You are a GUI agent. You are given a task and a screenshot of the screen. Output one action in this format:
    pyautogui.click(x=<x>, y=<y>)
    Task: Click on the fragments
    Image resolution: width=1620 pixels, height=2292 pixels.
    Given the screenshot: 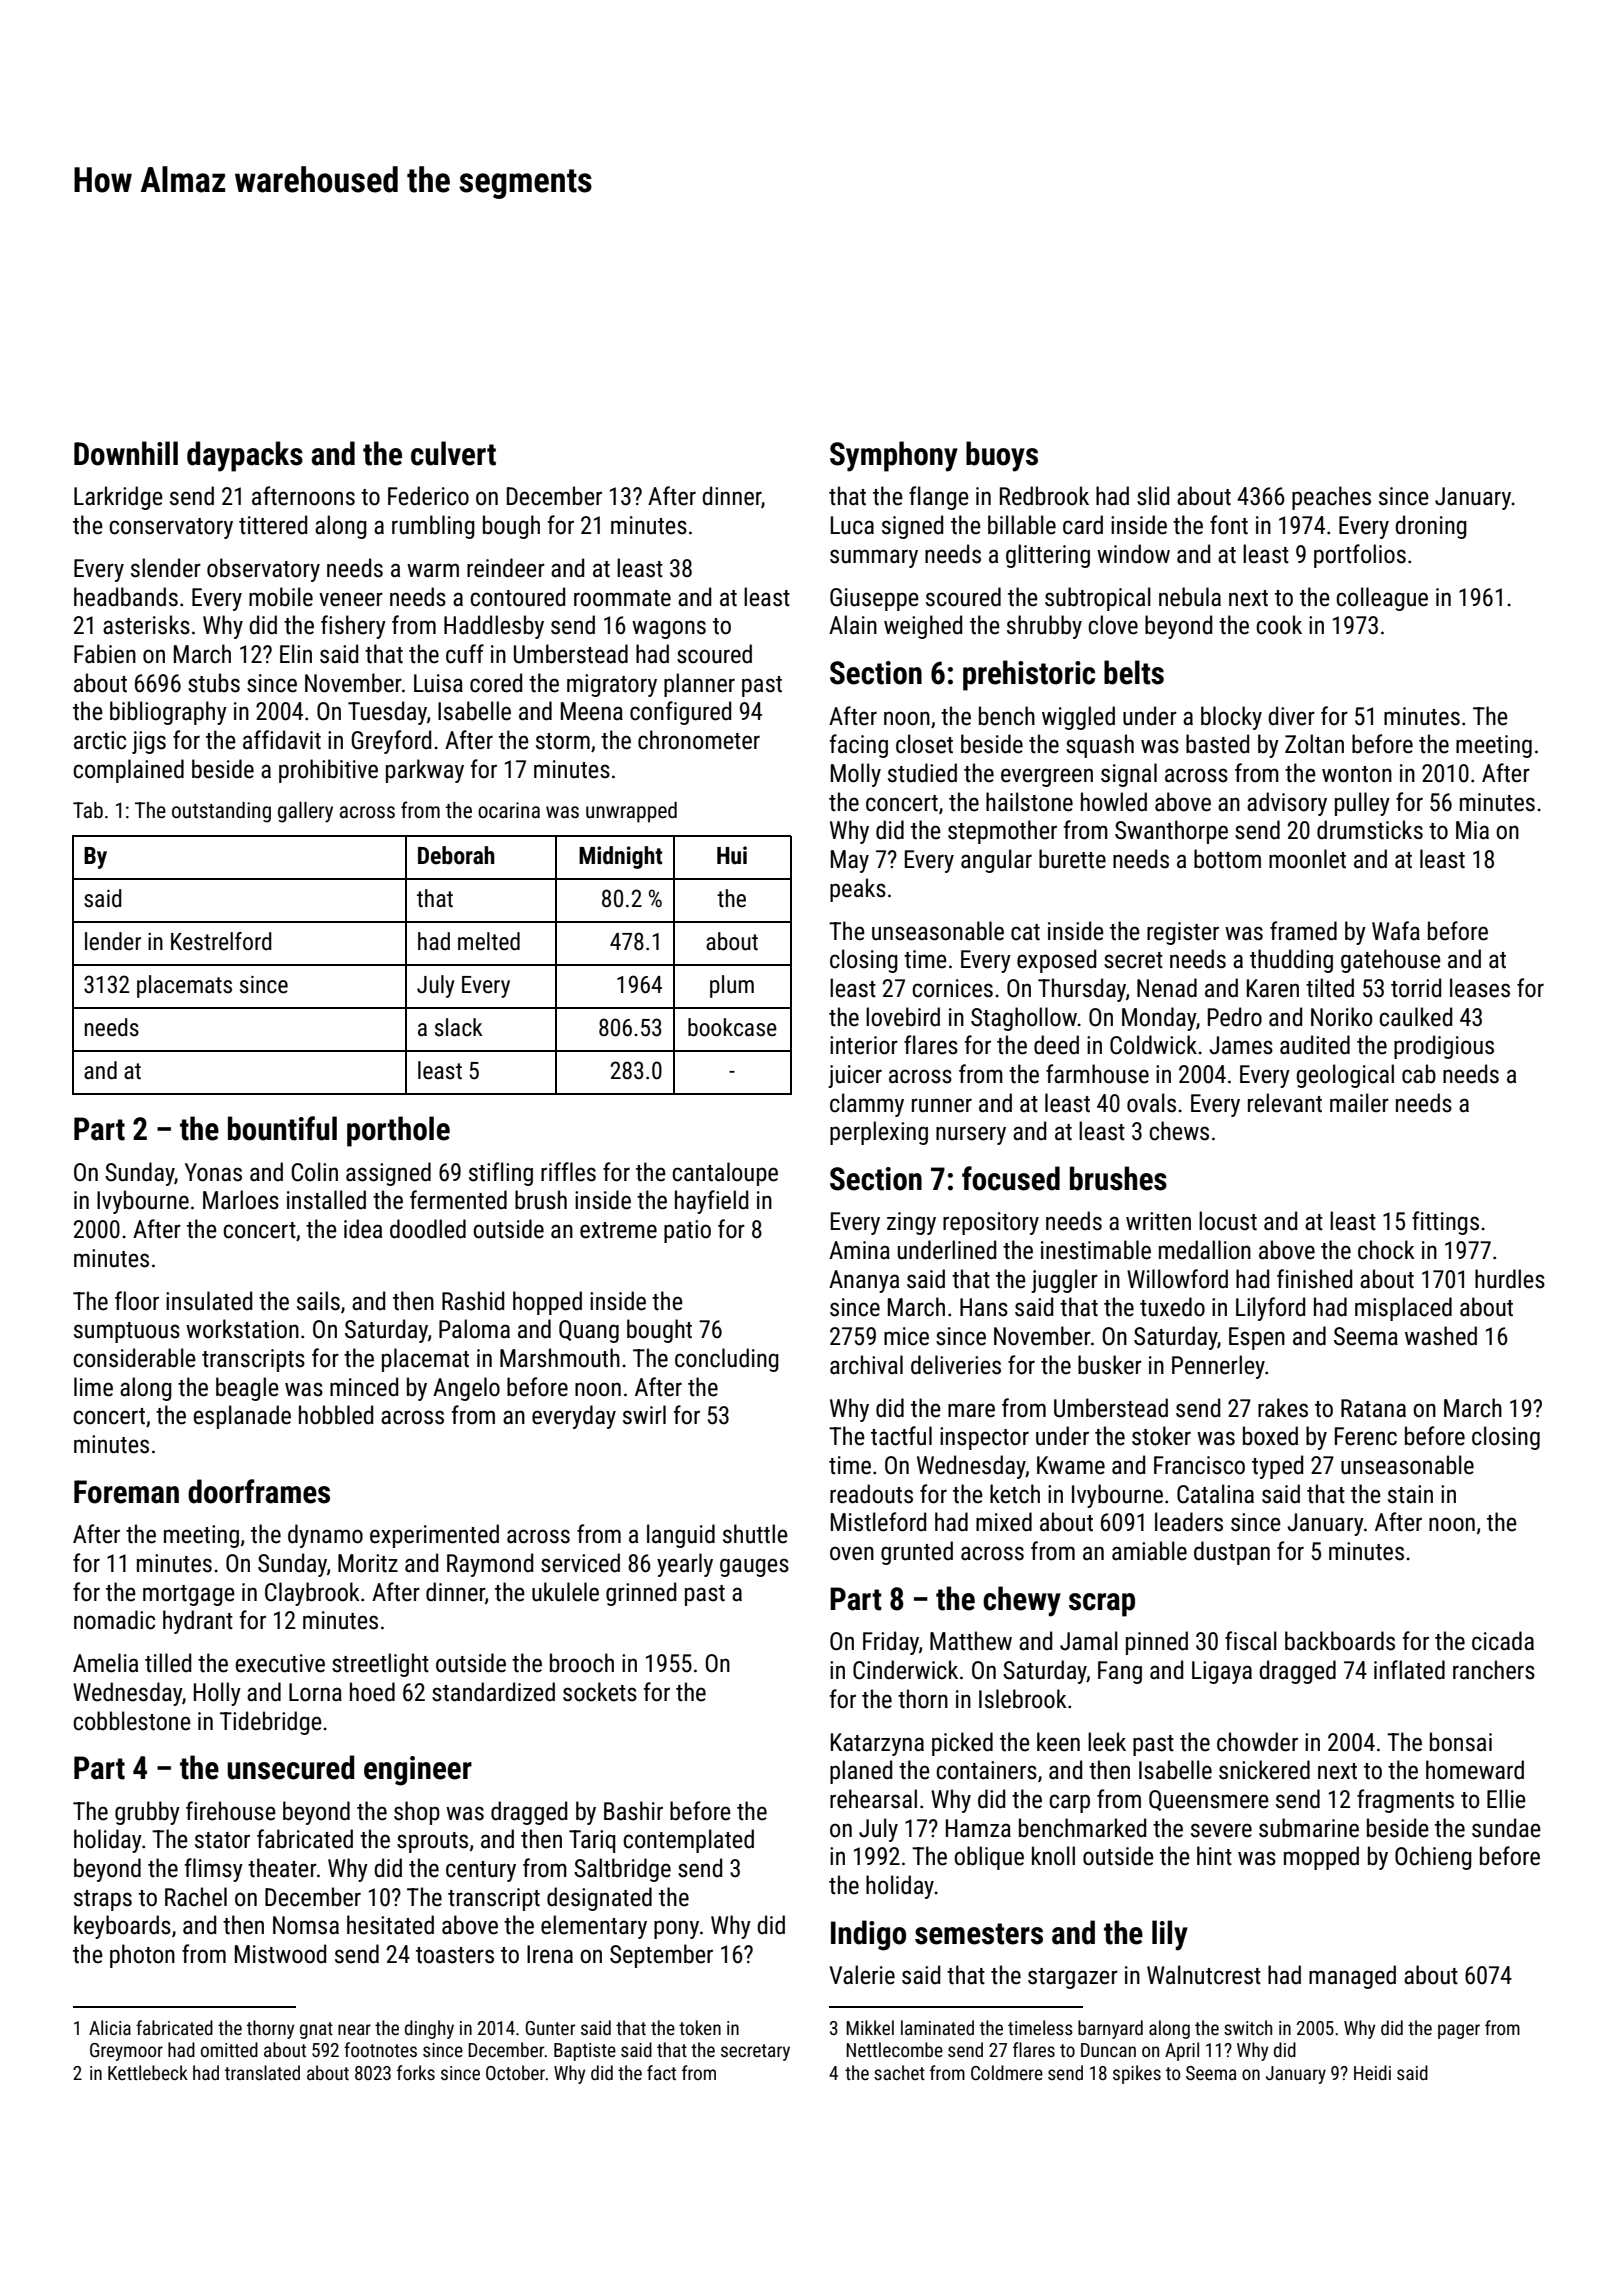 What is the action you would take?
    pyautogui.click(x=1405, y=1801)
